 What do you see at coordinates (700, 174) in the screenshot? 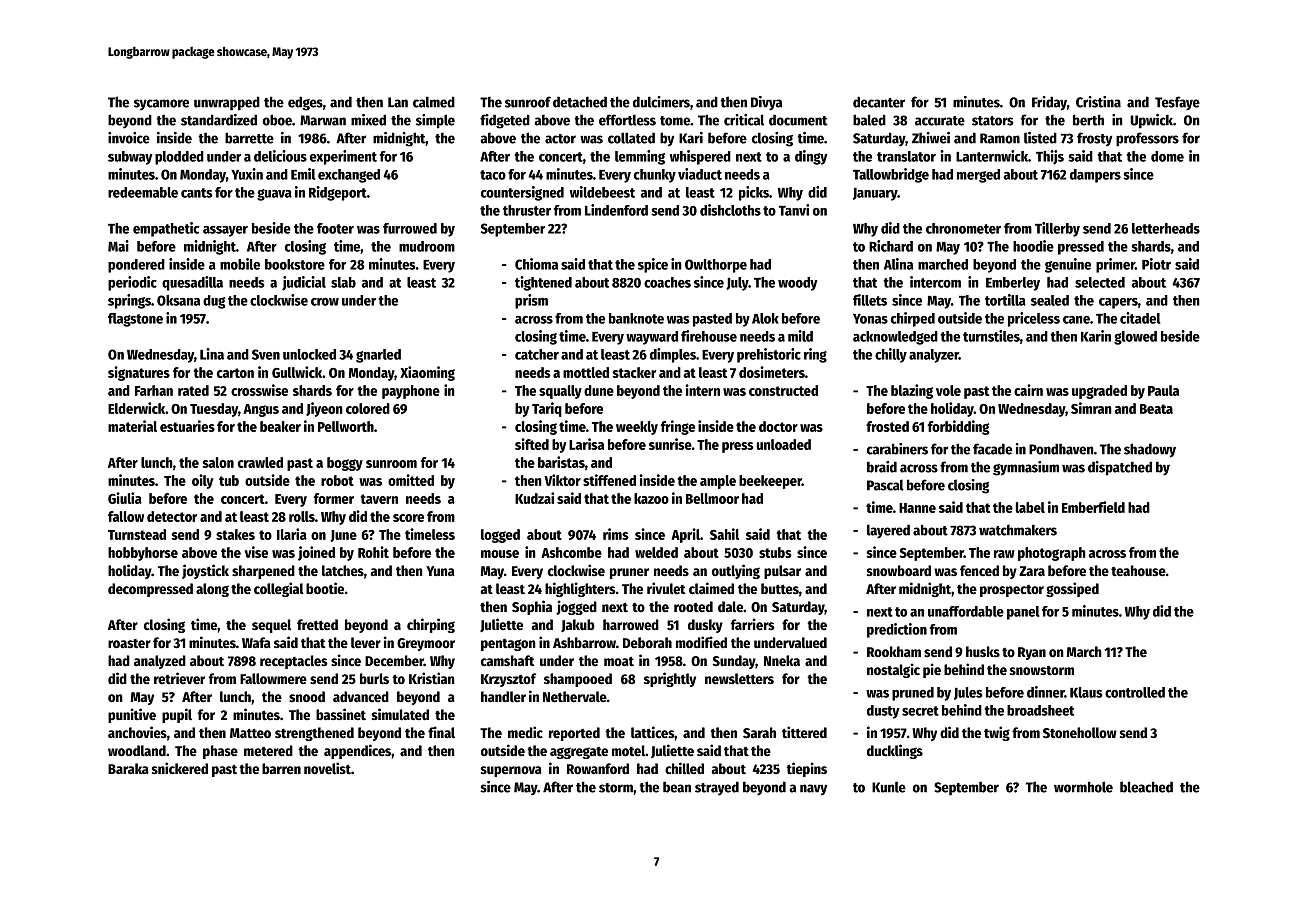
I see `viaduct` at bounding box center [700, 174].
